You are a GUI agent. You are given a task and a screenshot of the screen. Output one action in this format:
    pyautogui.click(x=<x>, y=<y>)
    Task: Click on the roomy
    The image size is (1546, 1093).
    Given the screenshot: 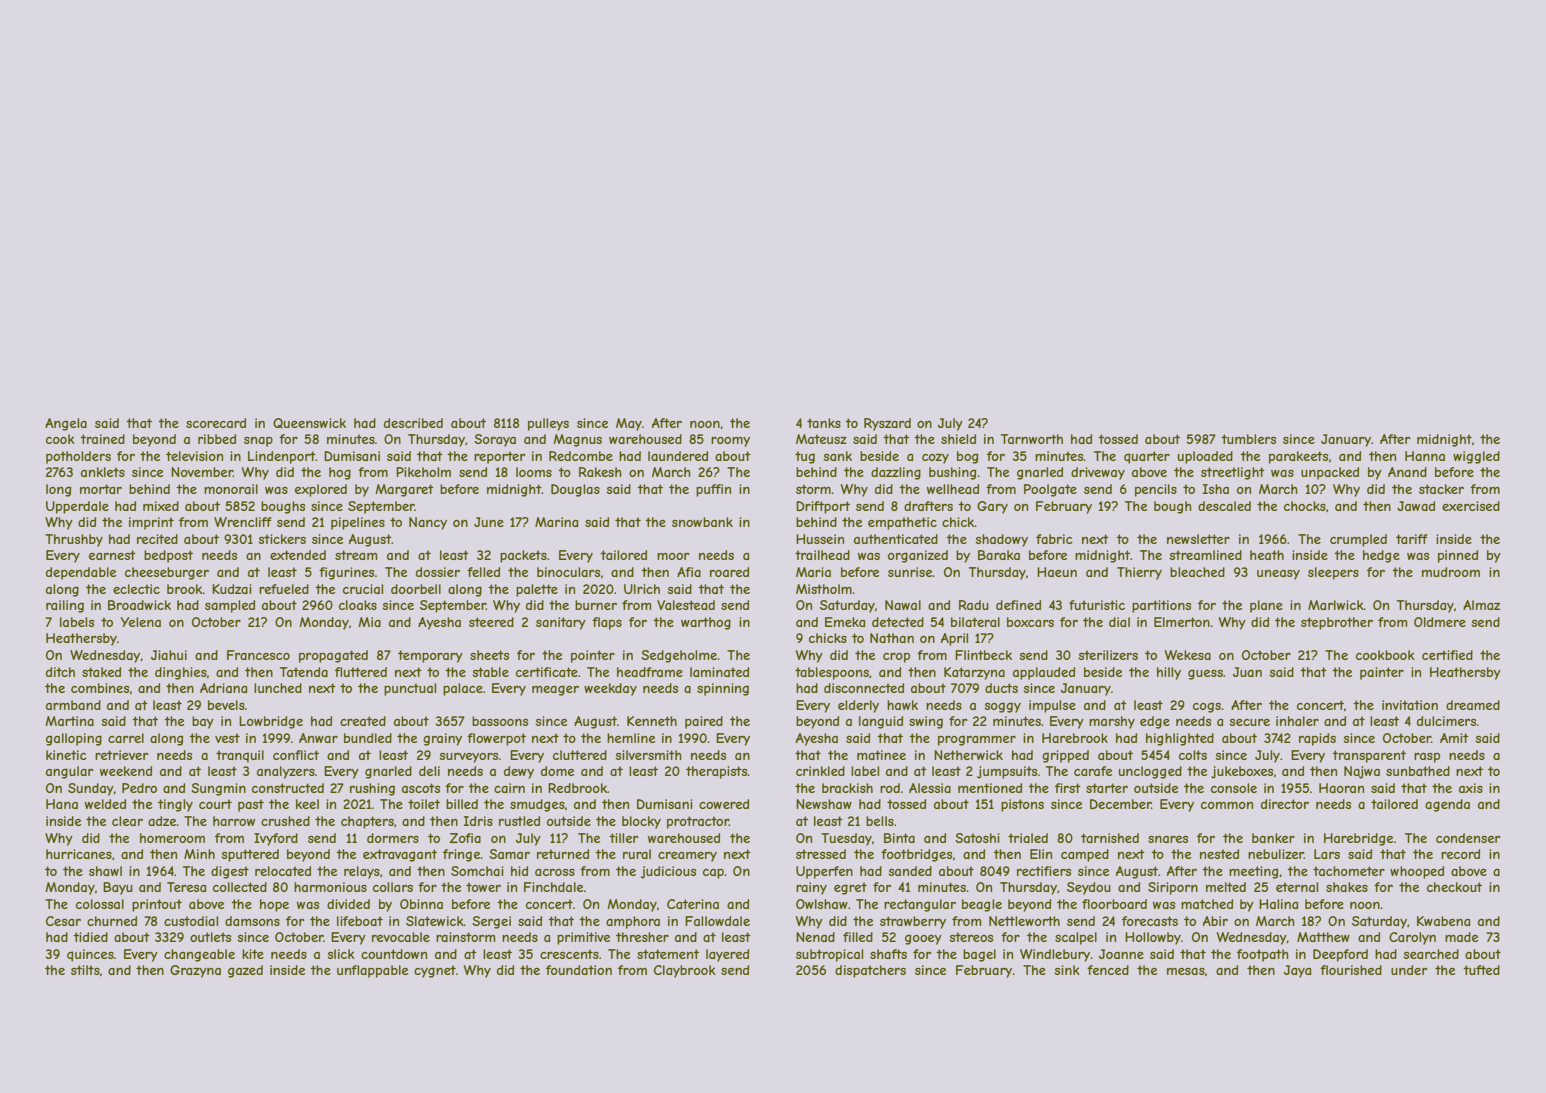 What is the action you would take?
    pyautogui.click(x=730, y=442)
